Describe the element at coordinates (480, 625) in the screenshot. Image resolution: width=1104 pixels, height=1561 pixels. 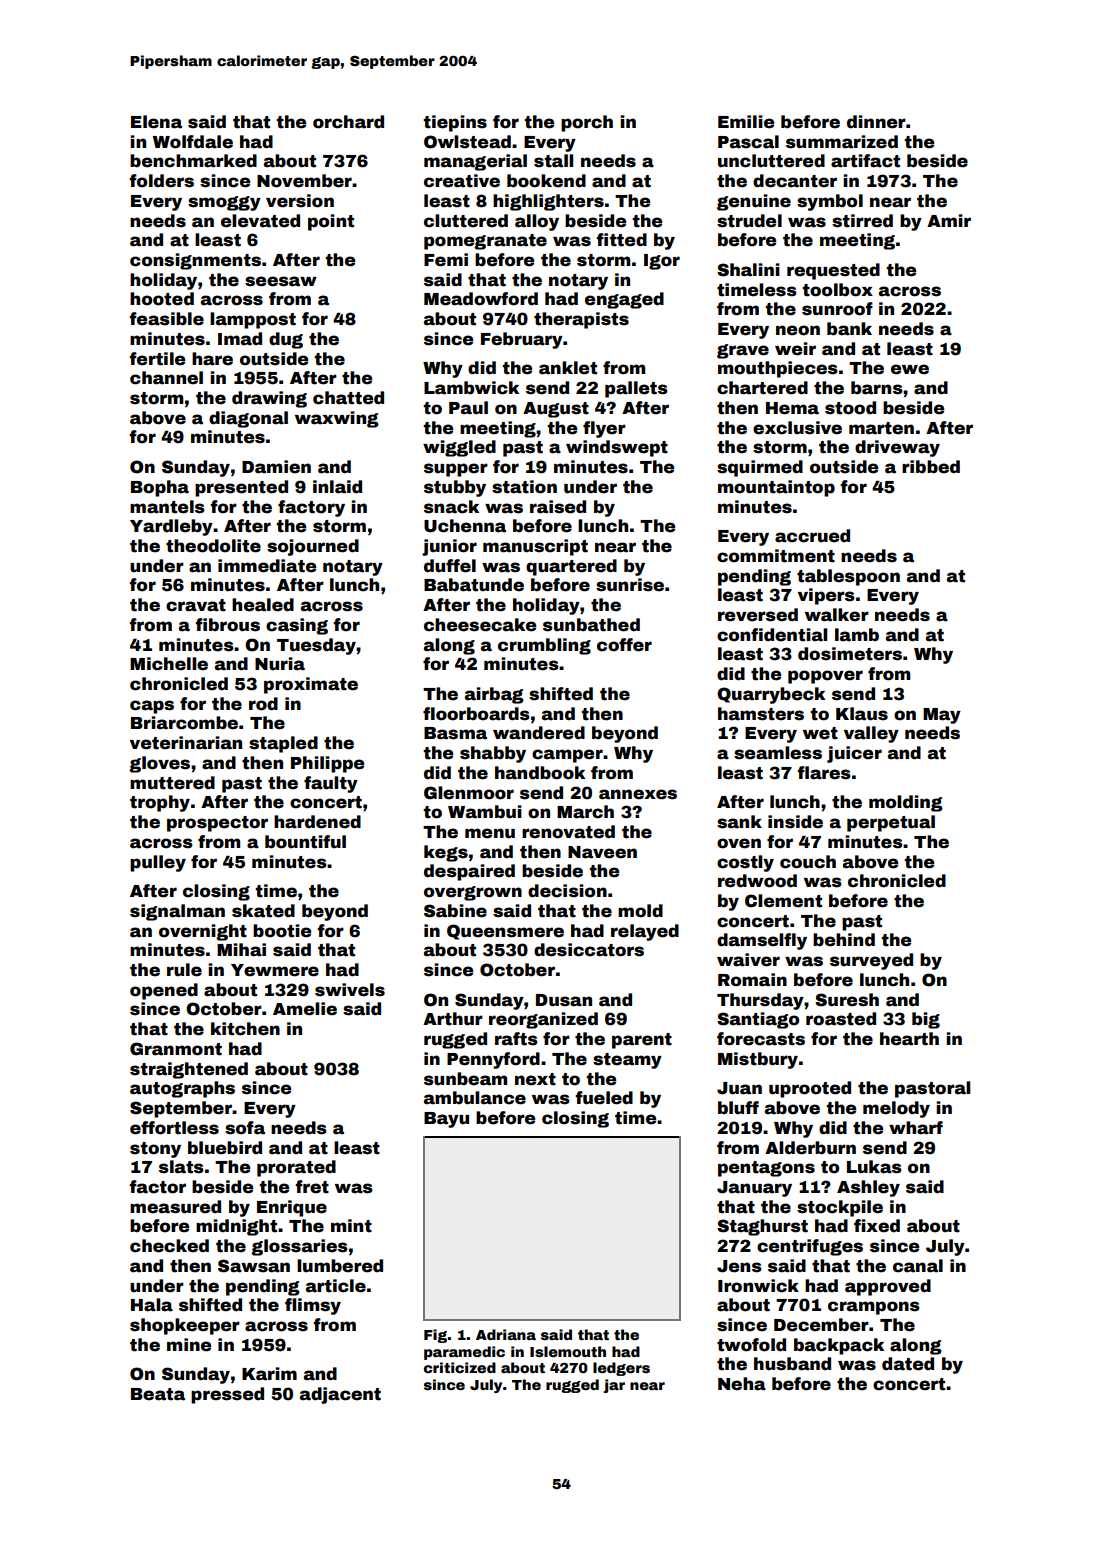
I see `cheesecake` at that location.
